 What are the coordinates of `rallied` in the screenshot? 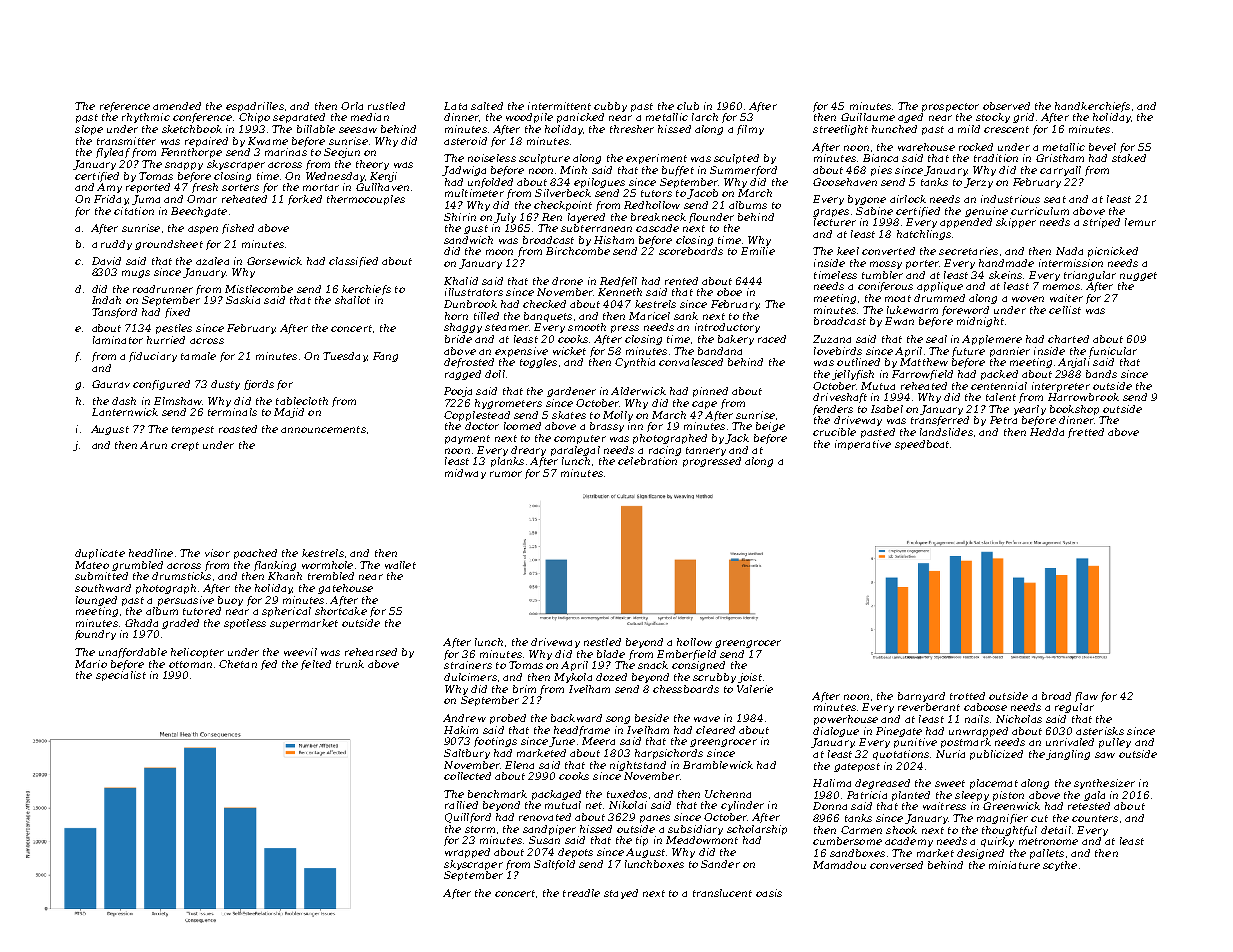 It's located at (461, 805).
